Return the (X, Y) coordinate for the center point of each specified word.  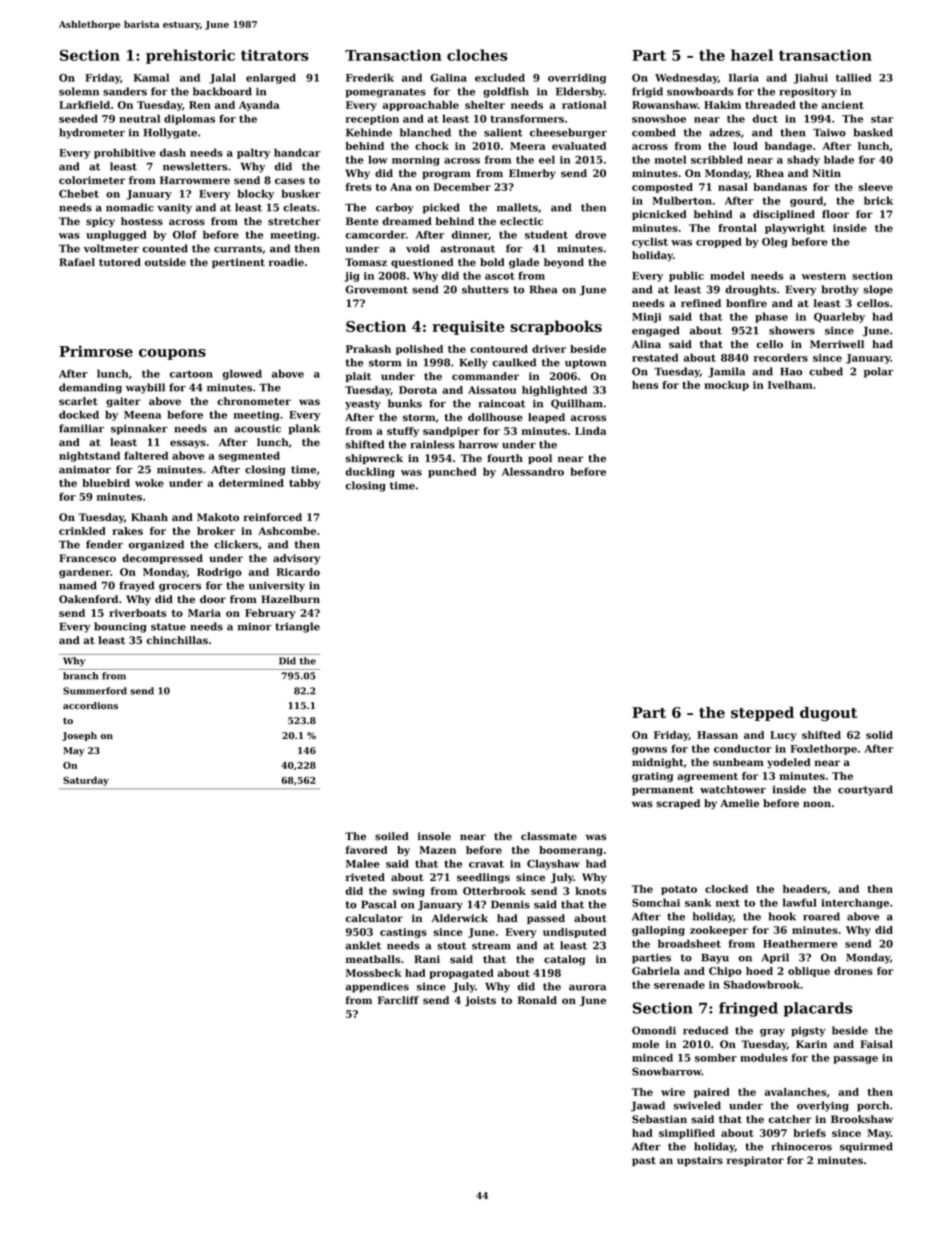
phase (771, 317)
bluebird (106, 483)
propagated (461, 974)
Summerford (95, 691)
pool (540, 459)
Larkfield (84, 105)
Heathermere (800, 943)
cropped (719, 242)
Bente (362, 221)
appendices (377, 987)
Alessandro (533, 471)
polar (878, 372)
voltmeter (111, 248)
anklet (363, 945)
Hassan (717, 735)
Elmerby (532, 174)
